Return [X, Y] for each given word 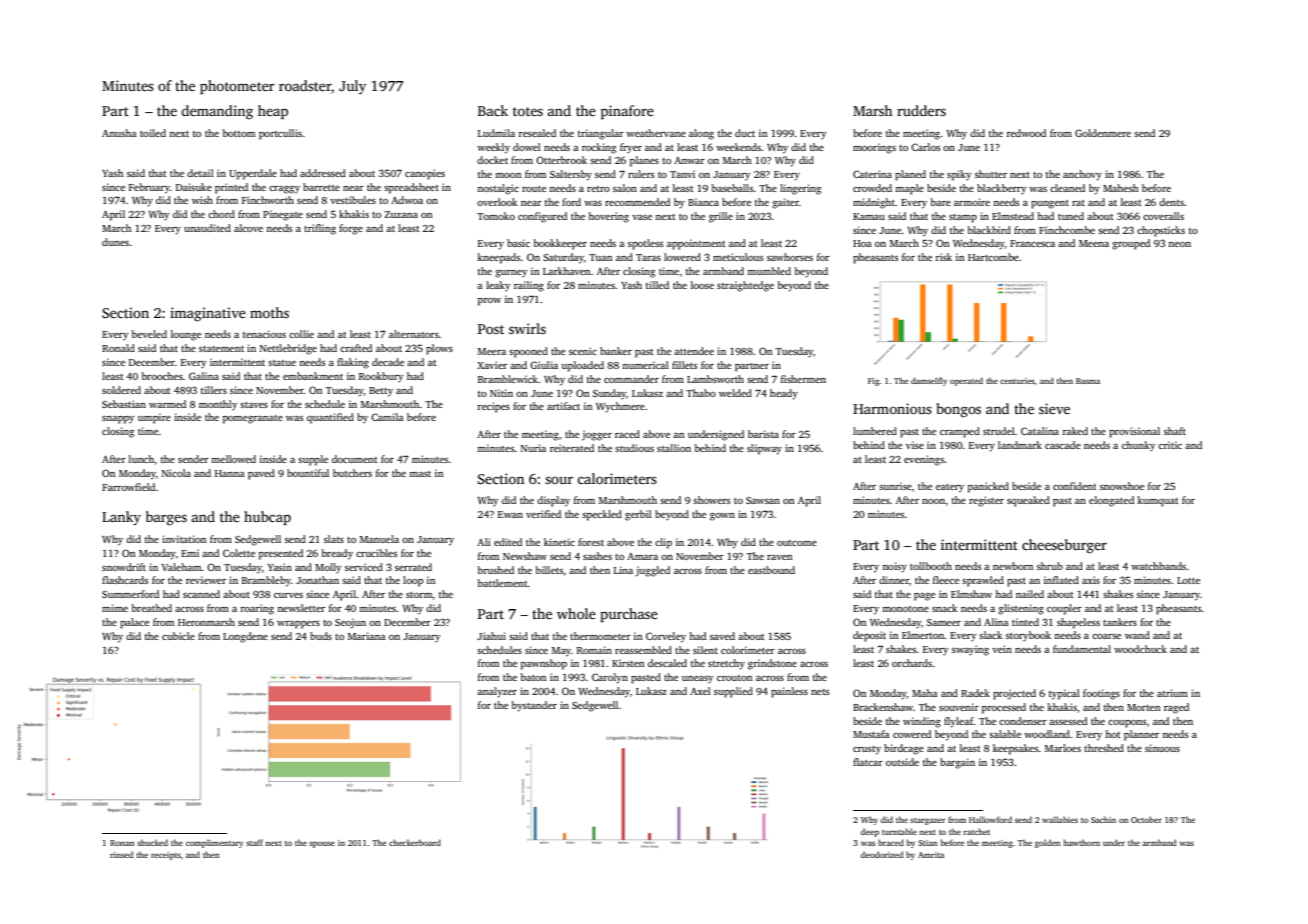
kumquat [1158, 501]
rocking [599, 148]
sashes [597, 556]
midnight [874, 203]
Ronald [118, 348]
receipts [166, 856]
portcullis [280, 134]
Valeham [181, 567]
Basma [1088, 381]
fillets [684, 365]
